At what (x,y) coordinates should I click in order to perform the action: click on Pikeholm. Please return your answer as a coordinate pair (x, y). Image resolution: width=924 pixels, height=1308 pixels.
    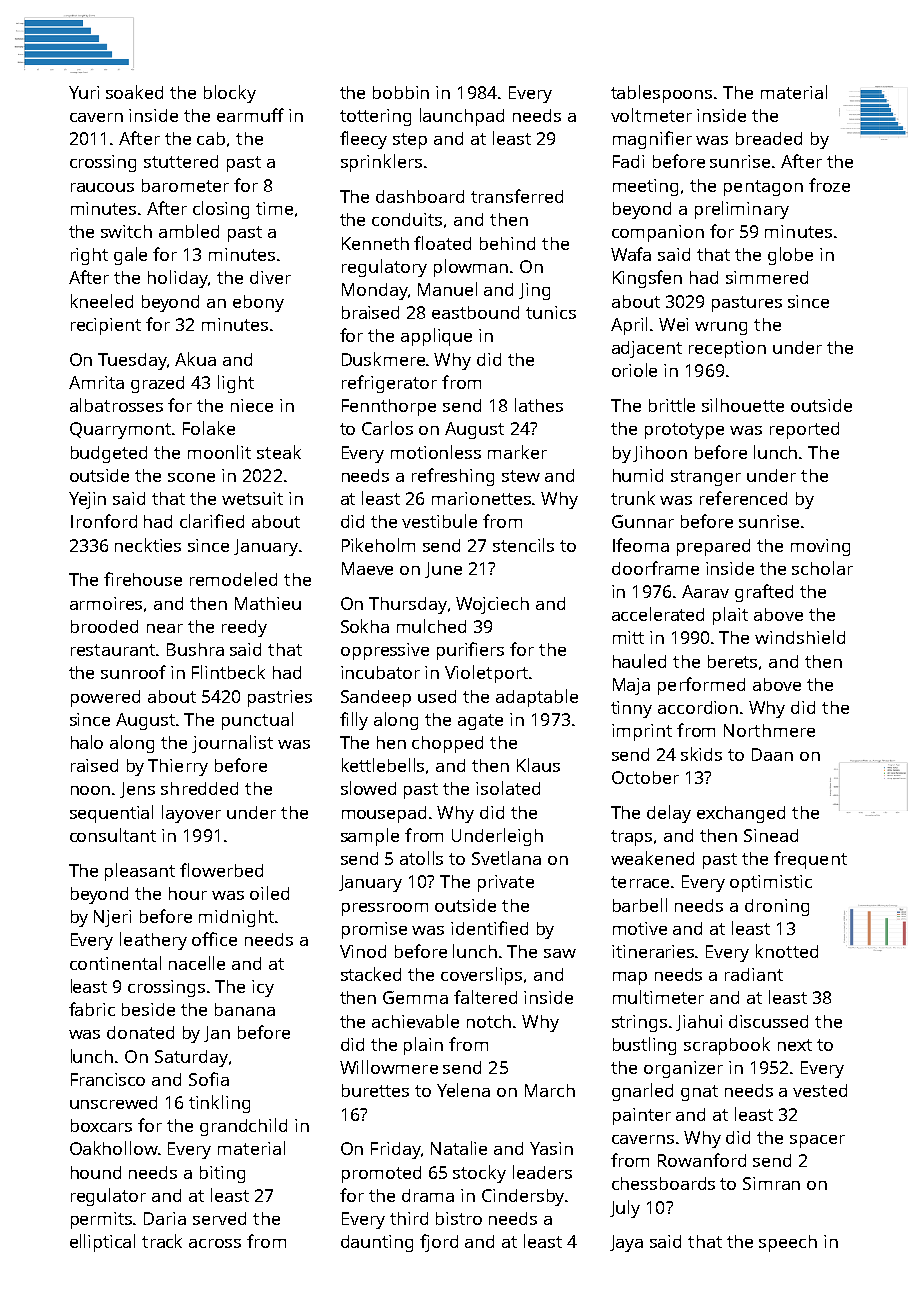
    Looking at the image, I should click on (378, 545).
